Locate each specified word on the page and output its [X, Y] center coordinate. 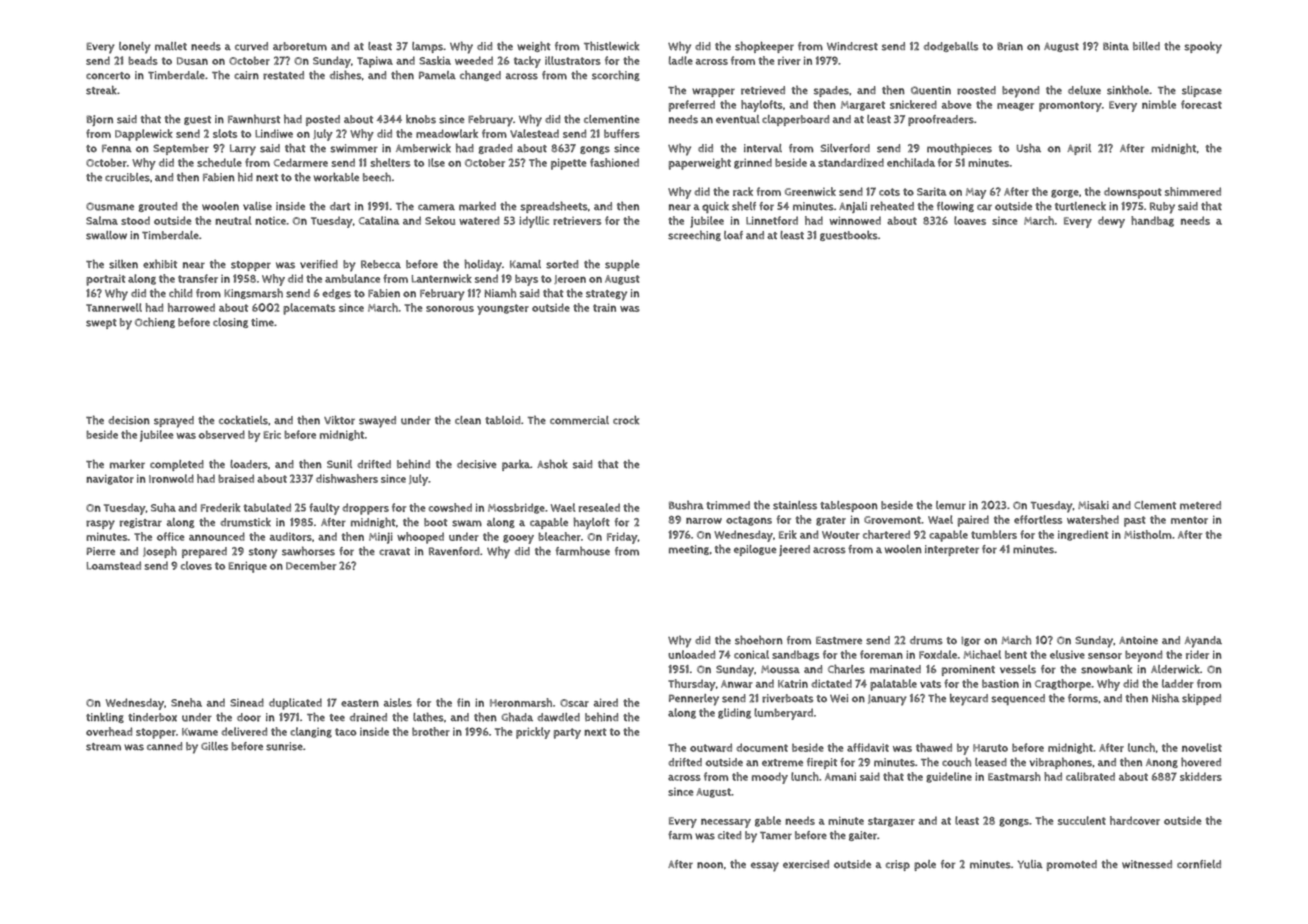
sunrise [284, 746]
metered [1200, 505]
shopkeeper [764, 47]
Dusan [192, 61]
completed [177, 465]
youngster [503, 309]
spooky [1203, 48]
